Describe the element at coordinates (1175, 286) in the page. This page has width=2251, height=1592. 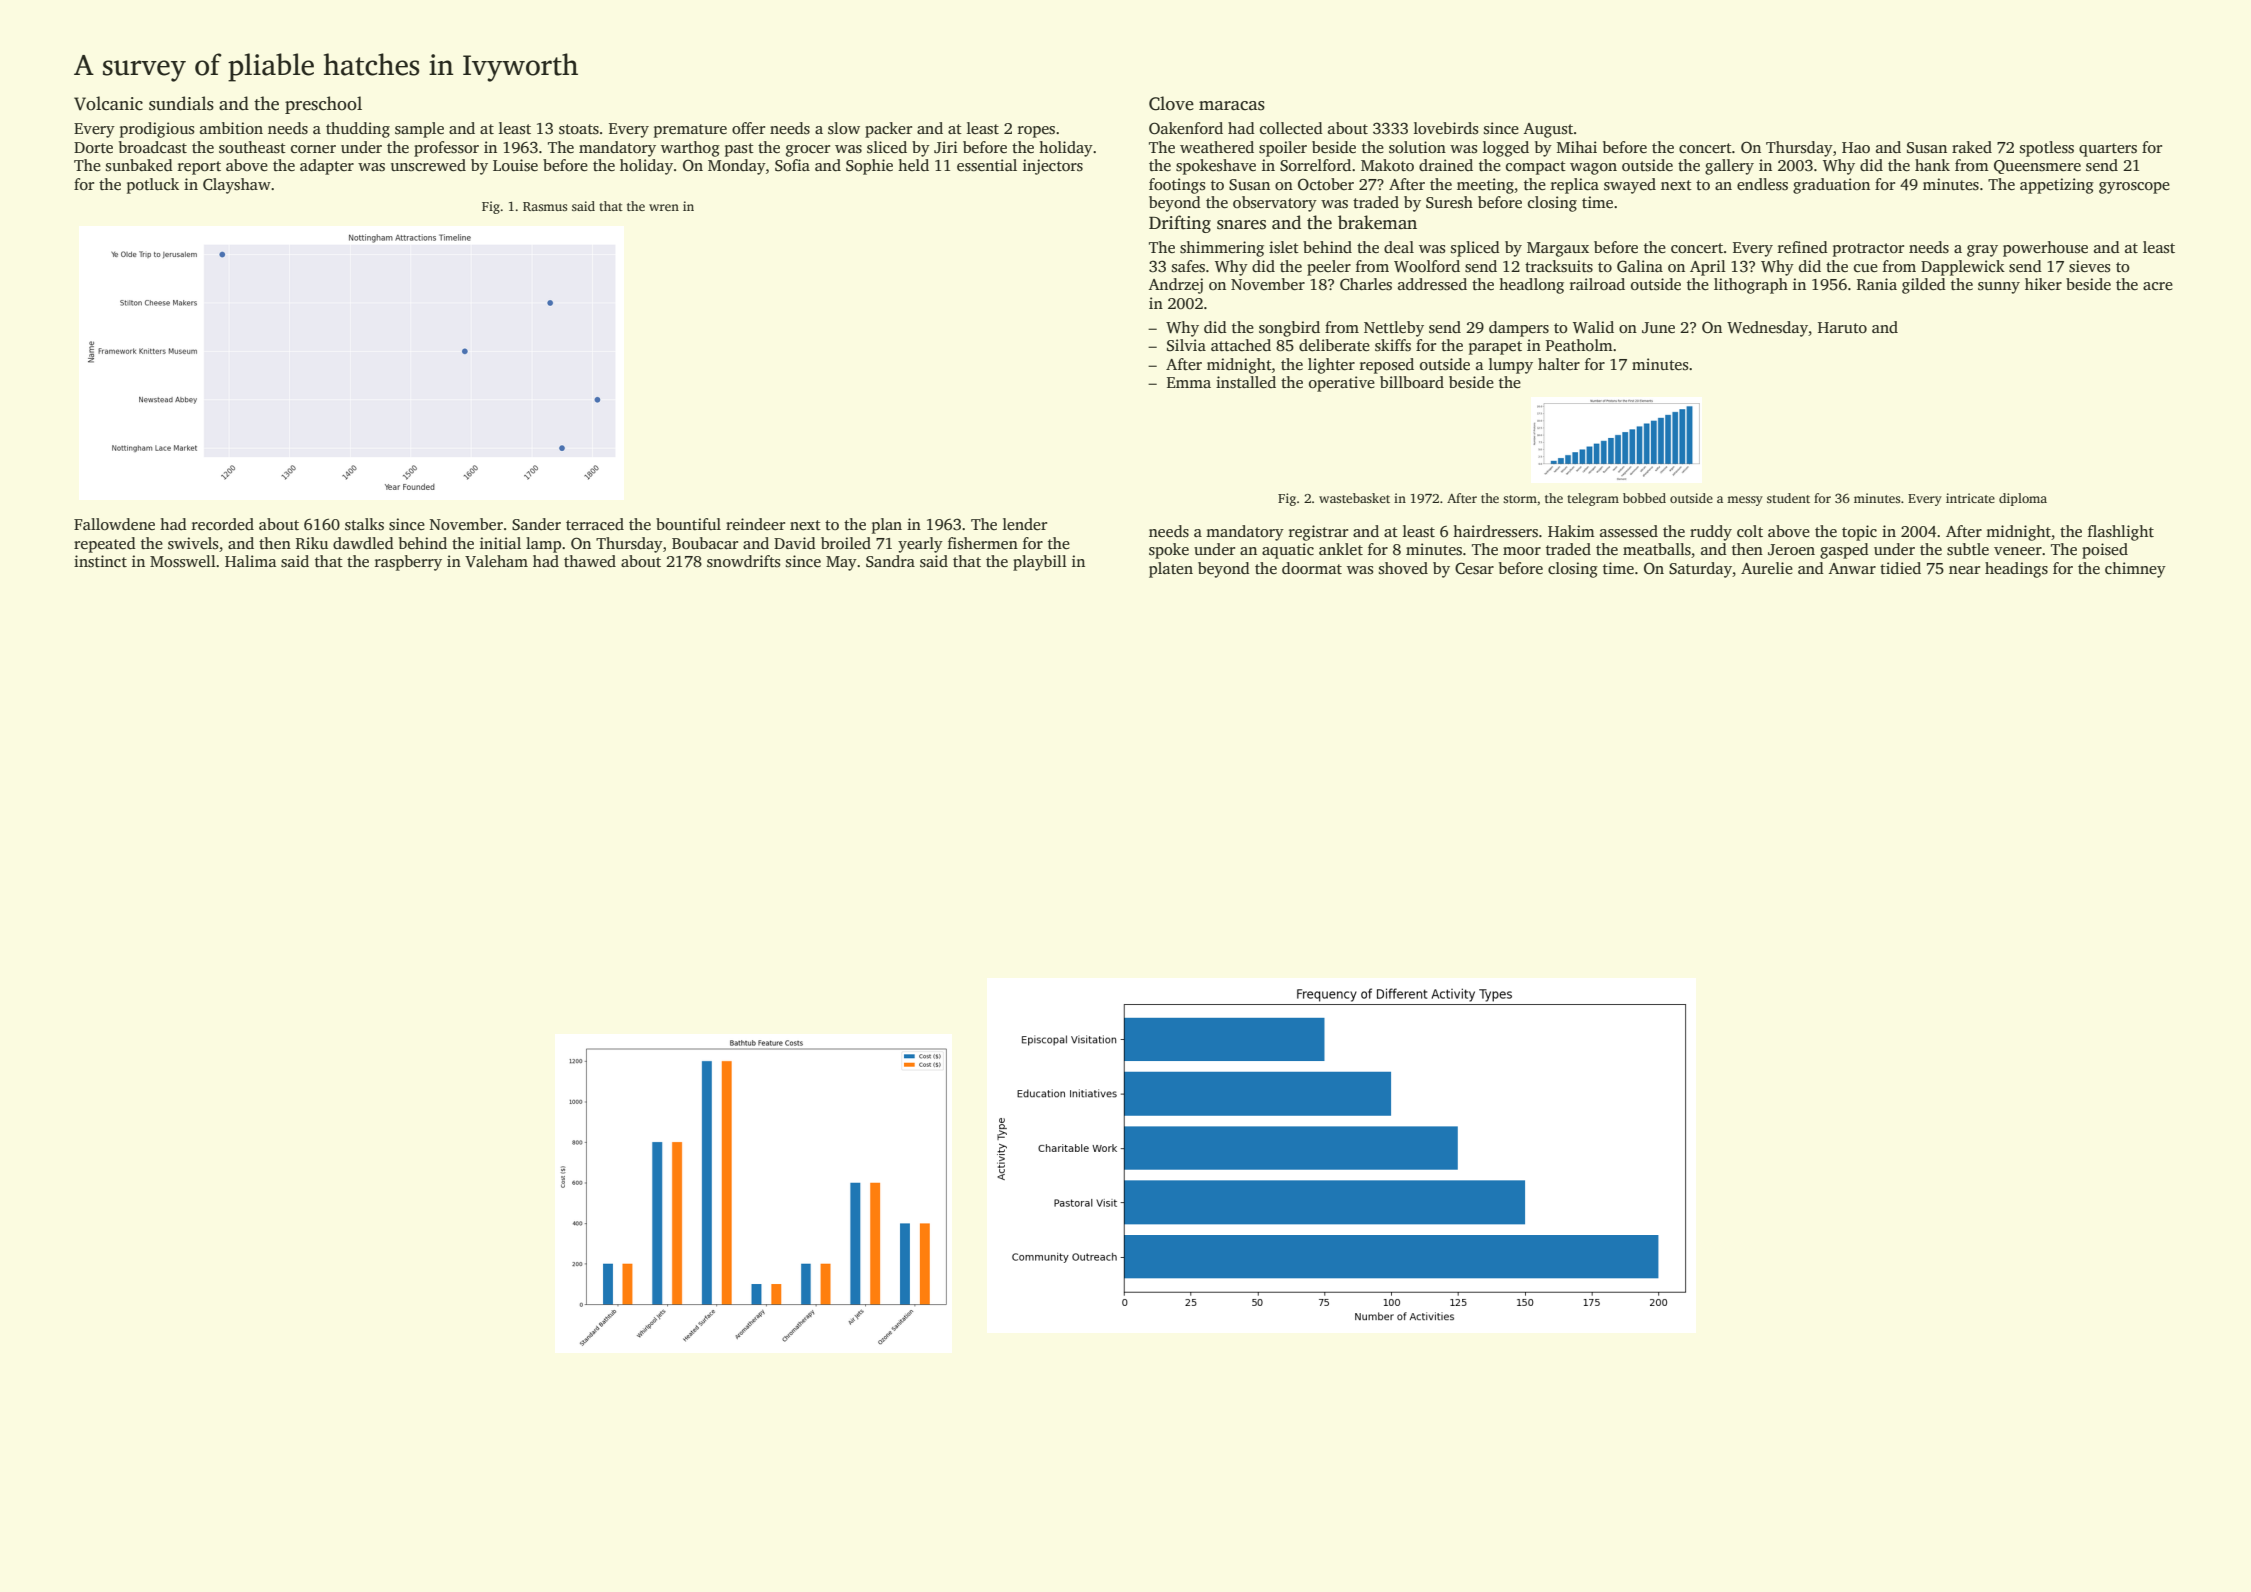
I see `Andrzej` at that location.
